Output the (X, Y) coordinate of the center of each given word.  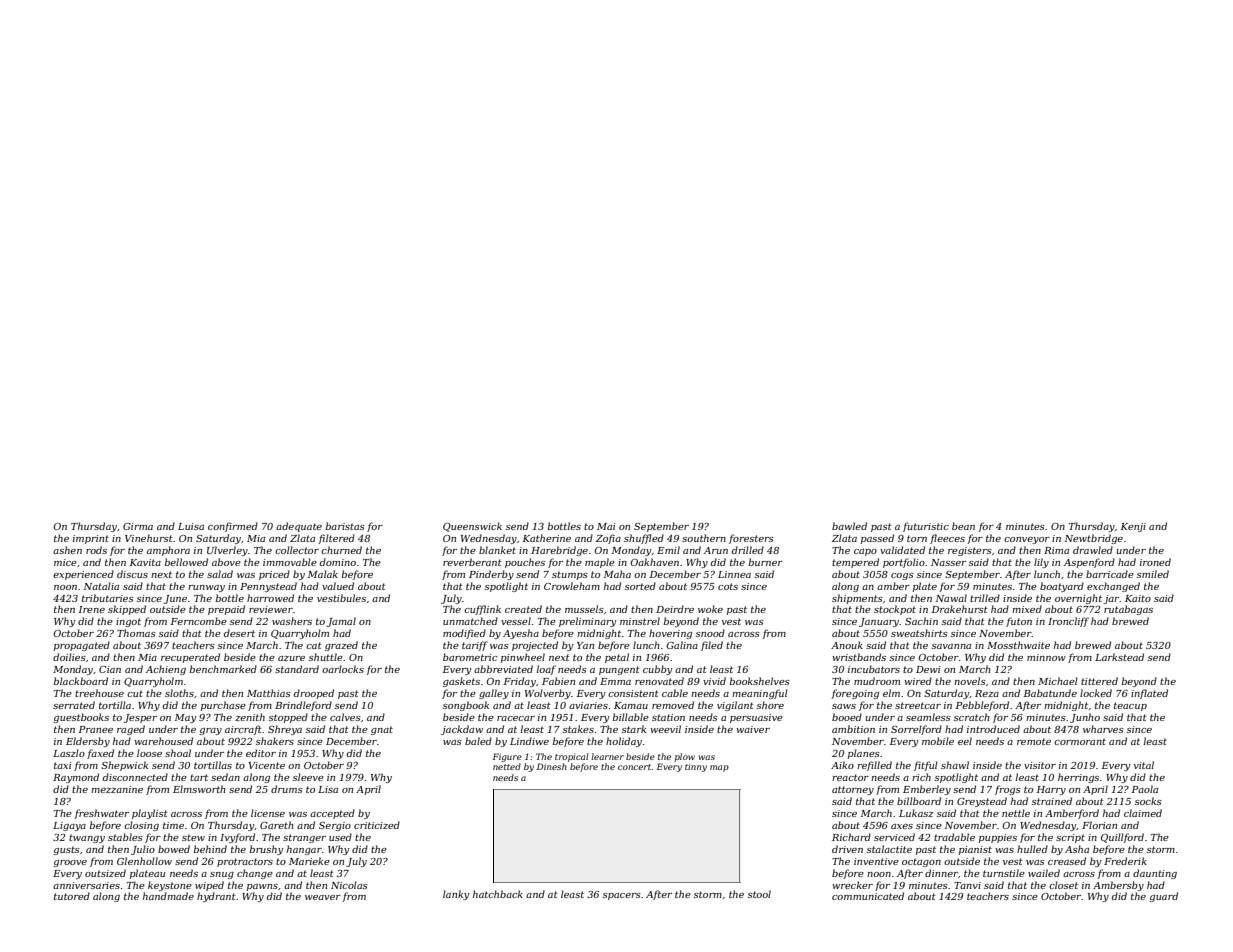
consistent (633, 693)
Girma (138, 526)
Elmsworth (199, 789)
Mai (606, 526)
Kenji (1133, 527)
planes (864, 754)
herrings (1078, 778)
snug (222, 875)
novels (970, 681)
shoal (178, 753)
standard (297, 669)
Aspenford (1089, 563)
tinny (696, 768)
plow (685, 757)
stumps (570, 575)
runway (206, 588)
